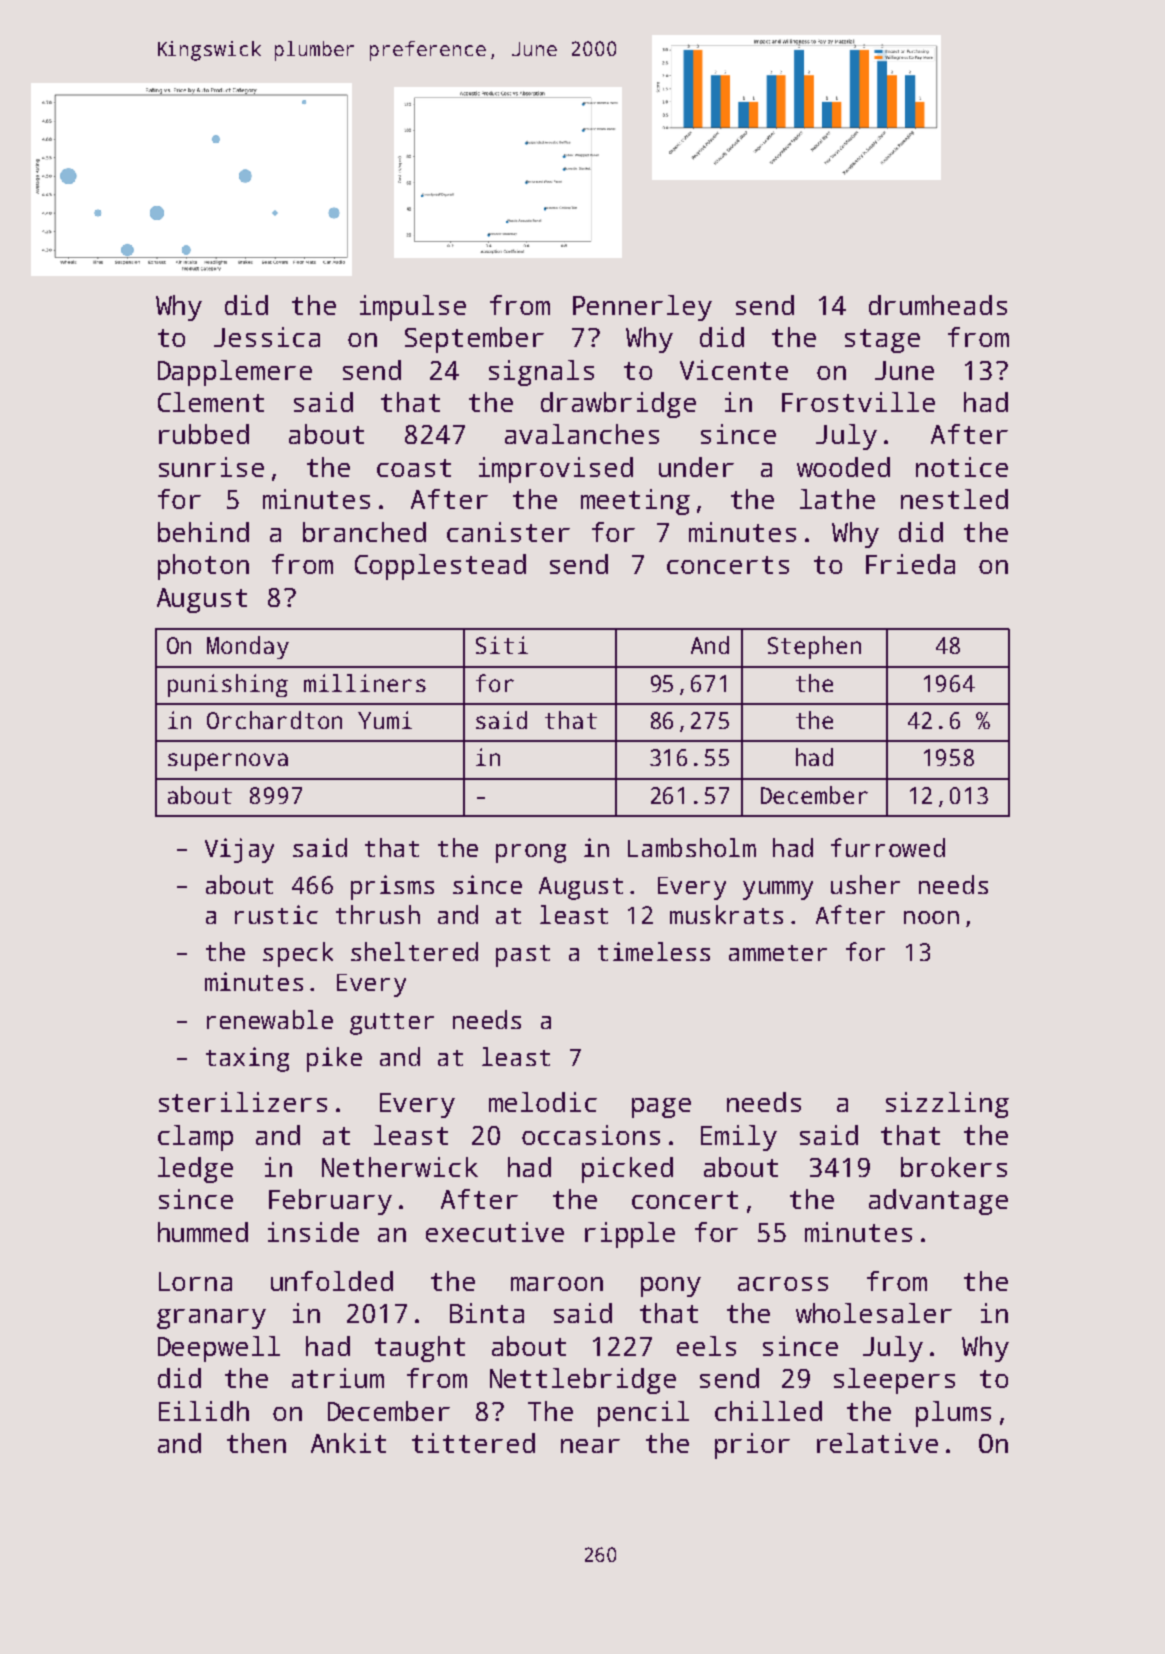 The width and height of the document is (1165, 1654). Describe the element at coordinates (267, 337) in the document. I see `Jessica` at that location.
